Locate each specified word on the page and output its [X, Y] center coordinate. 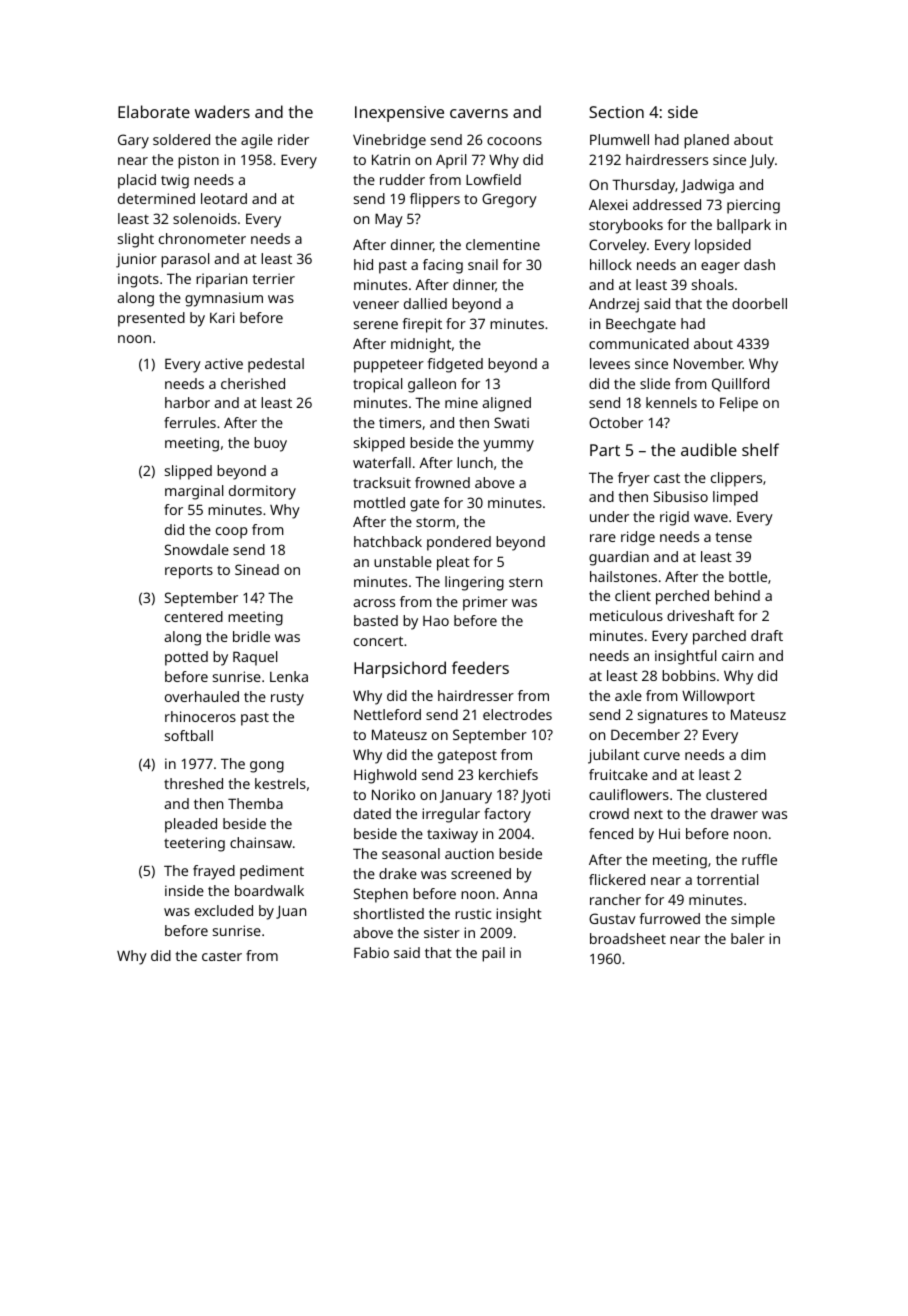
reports [189, 572]
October [616, 422]
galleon [432, 385]
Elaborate [154, 111]
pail [493, 954]
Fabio [371, 952]
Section [616, 112]
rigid [674, 518]
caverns [479, 113]
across [374, 603]
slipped [188, 472]
